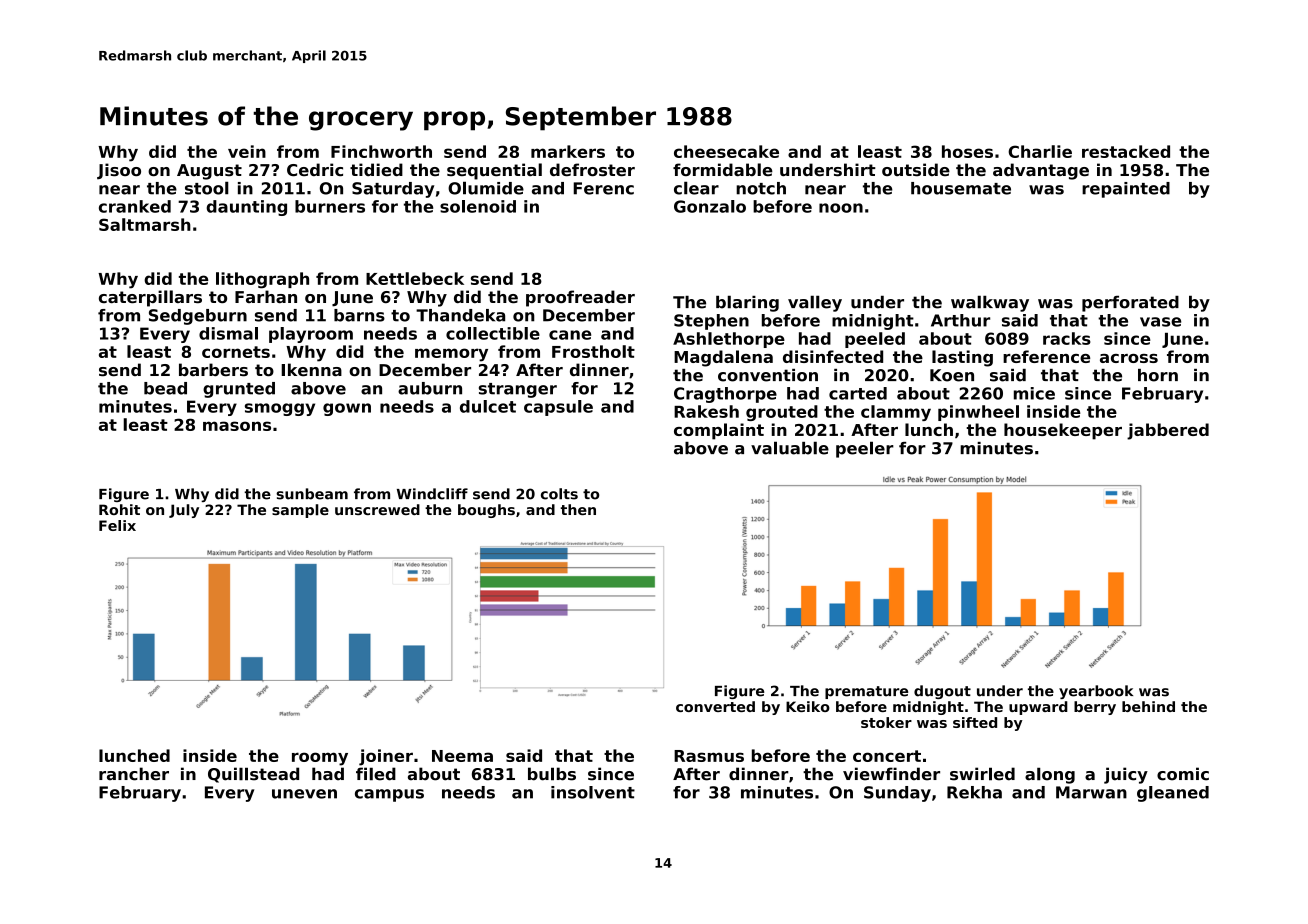 This document has height=924, width=1308. Describe the element at coordinates (990, 303) in the document. I see `walkway` at that location.
